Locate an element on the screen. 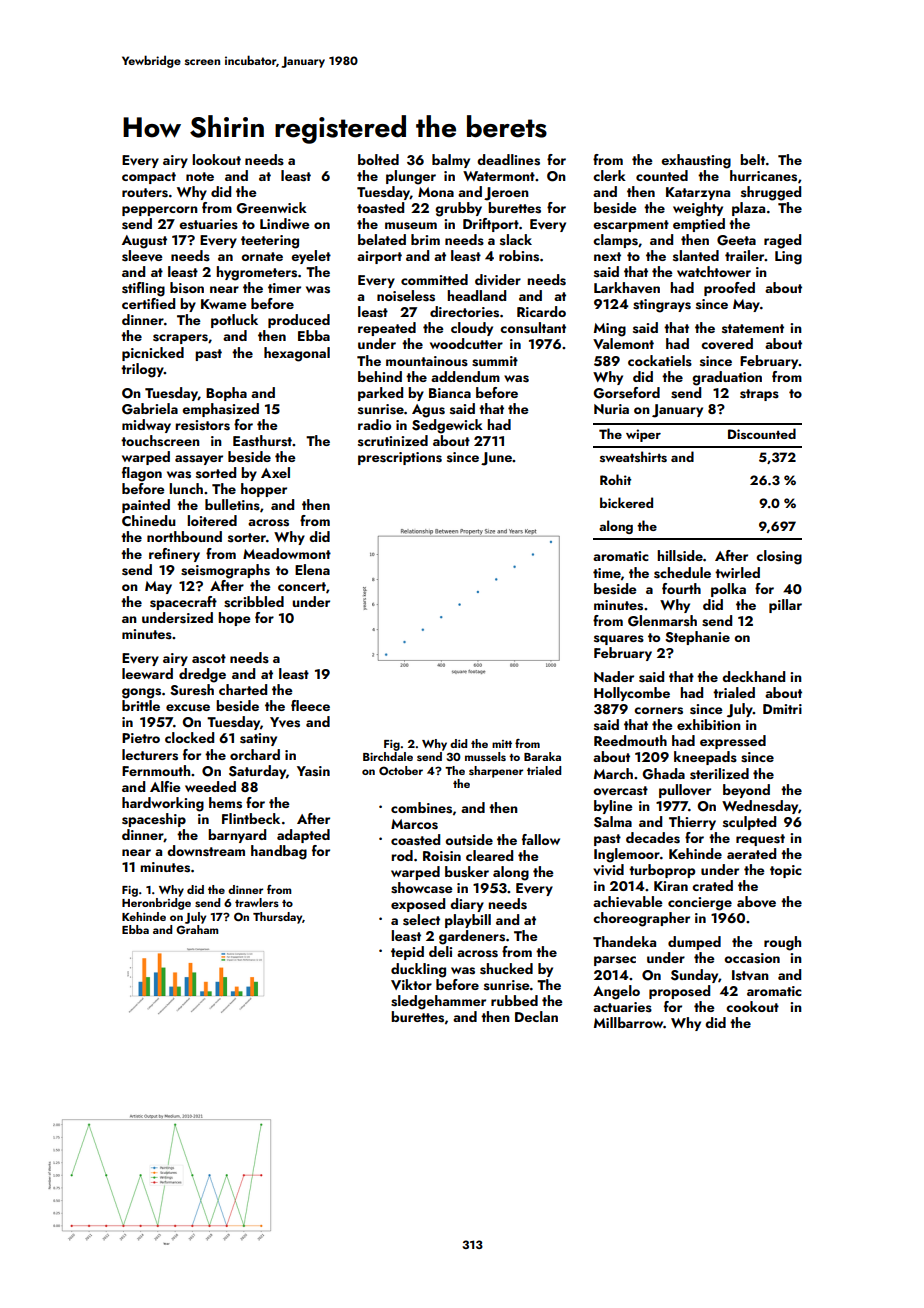 Image resolution: width=924 pixels, height=1308 pixels. concert is located at coordinates (302, 586).
